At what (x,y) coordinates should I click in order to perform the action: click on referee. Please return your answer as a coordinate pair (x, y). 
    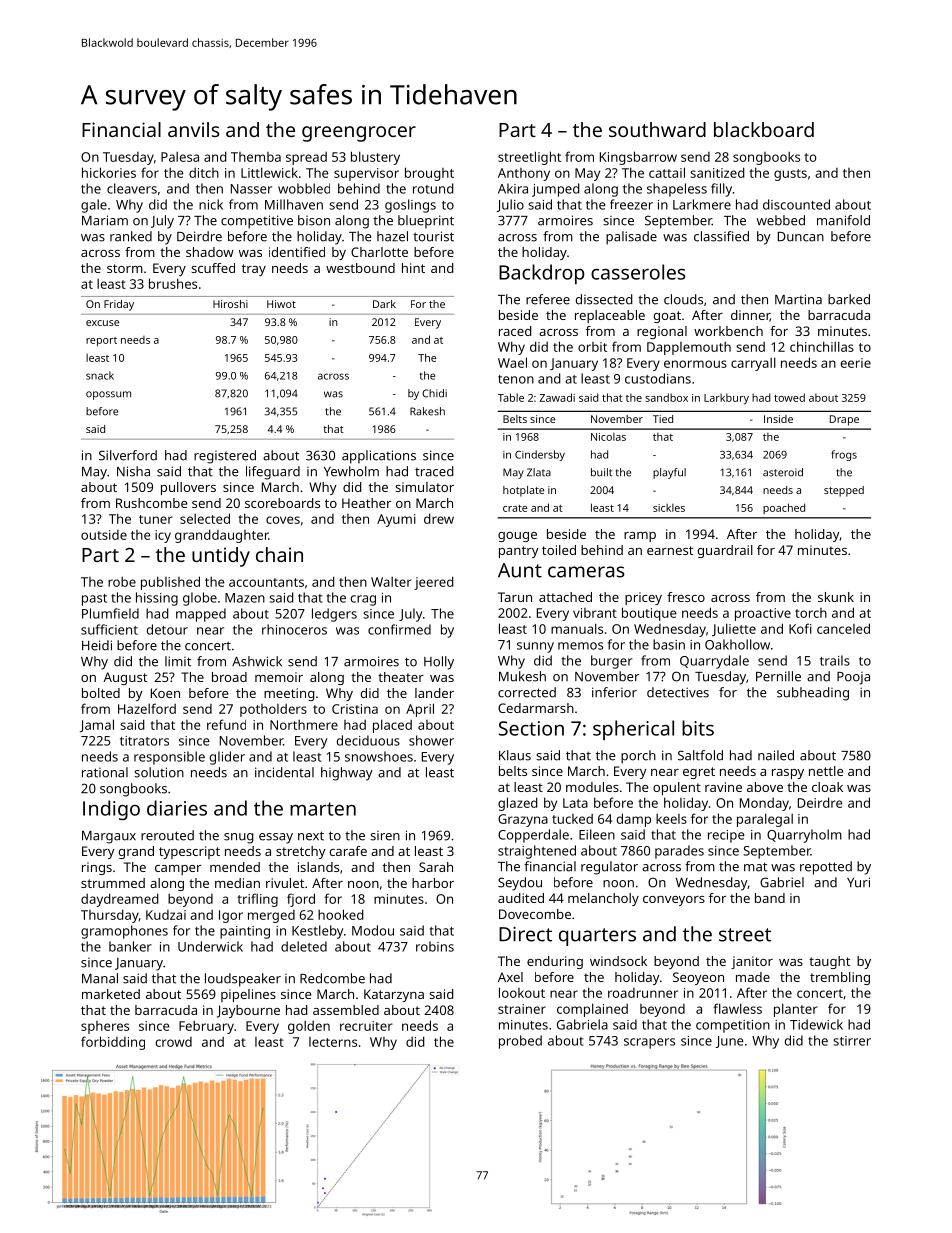
    Looking at the image, I should click on (548, 299).
